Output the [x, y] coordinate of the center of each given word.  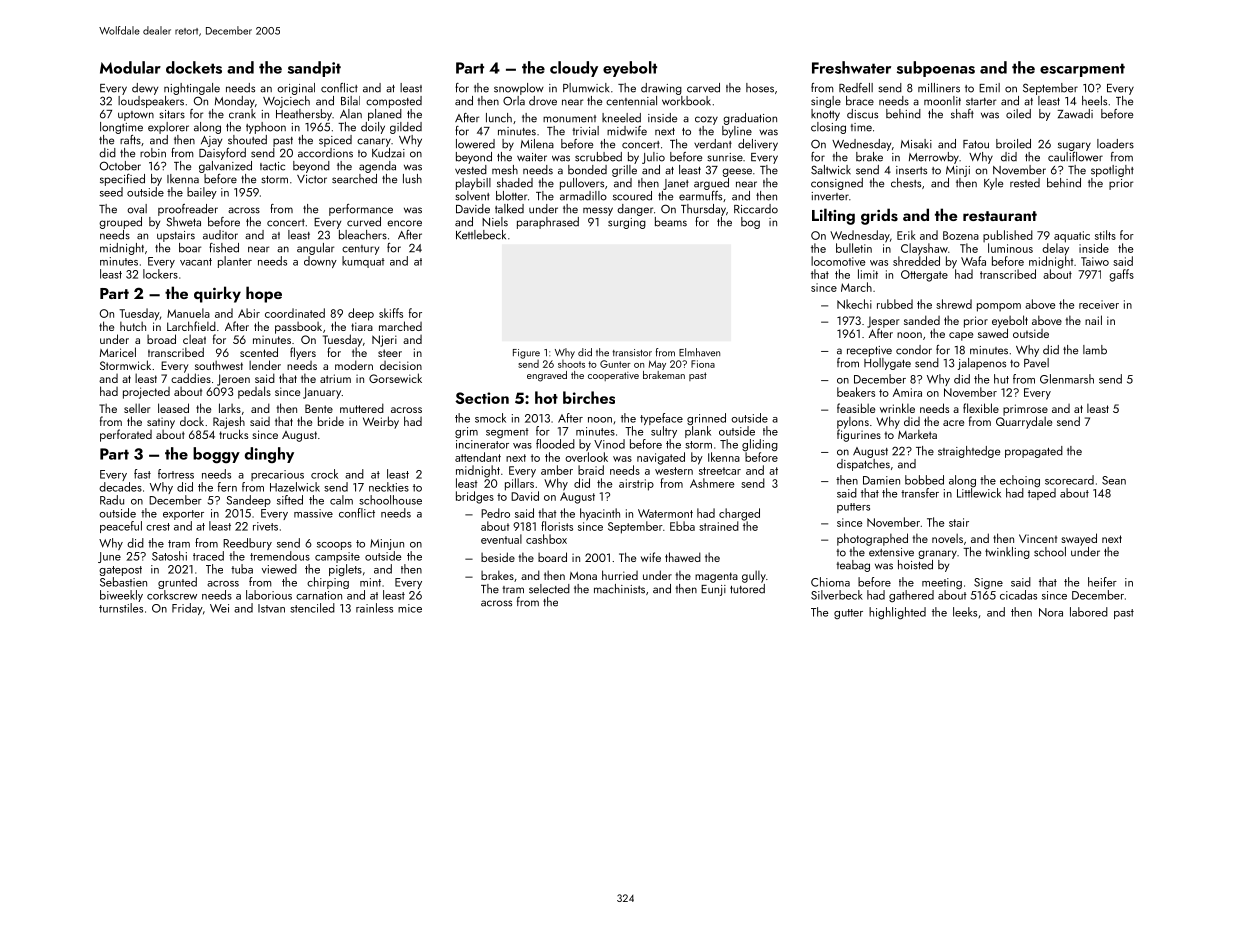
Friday [187, 609]
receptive [869, 351]
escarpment [1082, 70]
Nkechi [854, 304]
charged [739, 514]
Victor [312, 179]
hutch [133, 326]
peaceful [121, 527]
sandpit [314, 69]
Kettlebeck [481, 235]
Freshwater [851, 67]
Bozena [961, 235]
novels [947, 538]
